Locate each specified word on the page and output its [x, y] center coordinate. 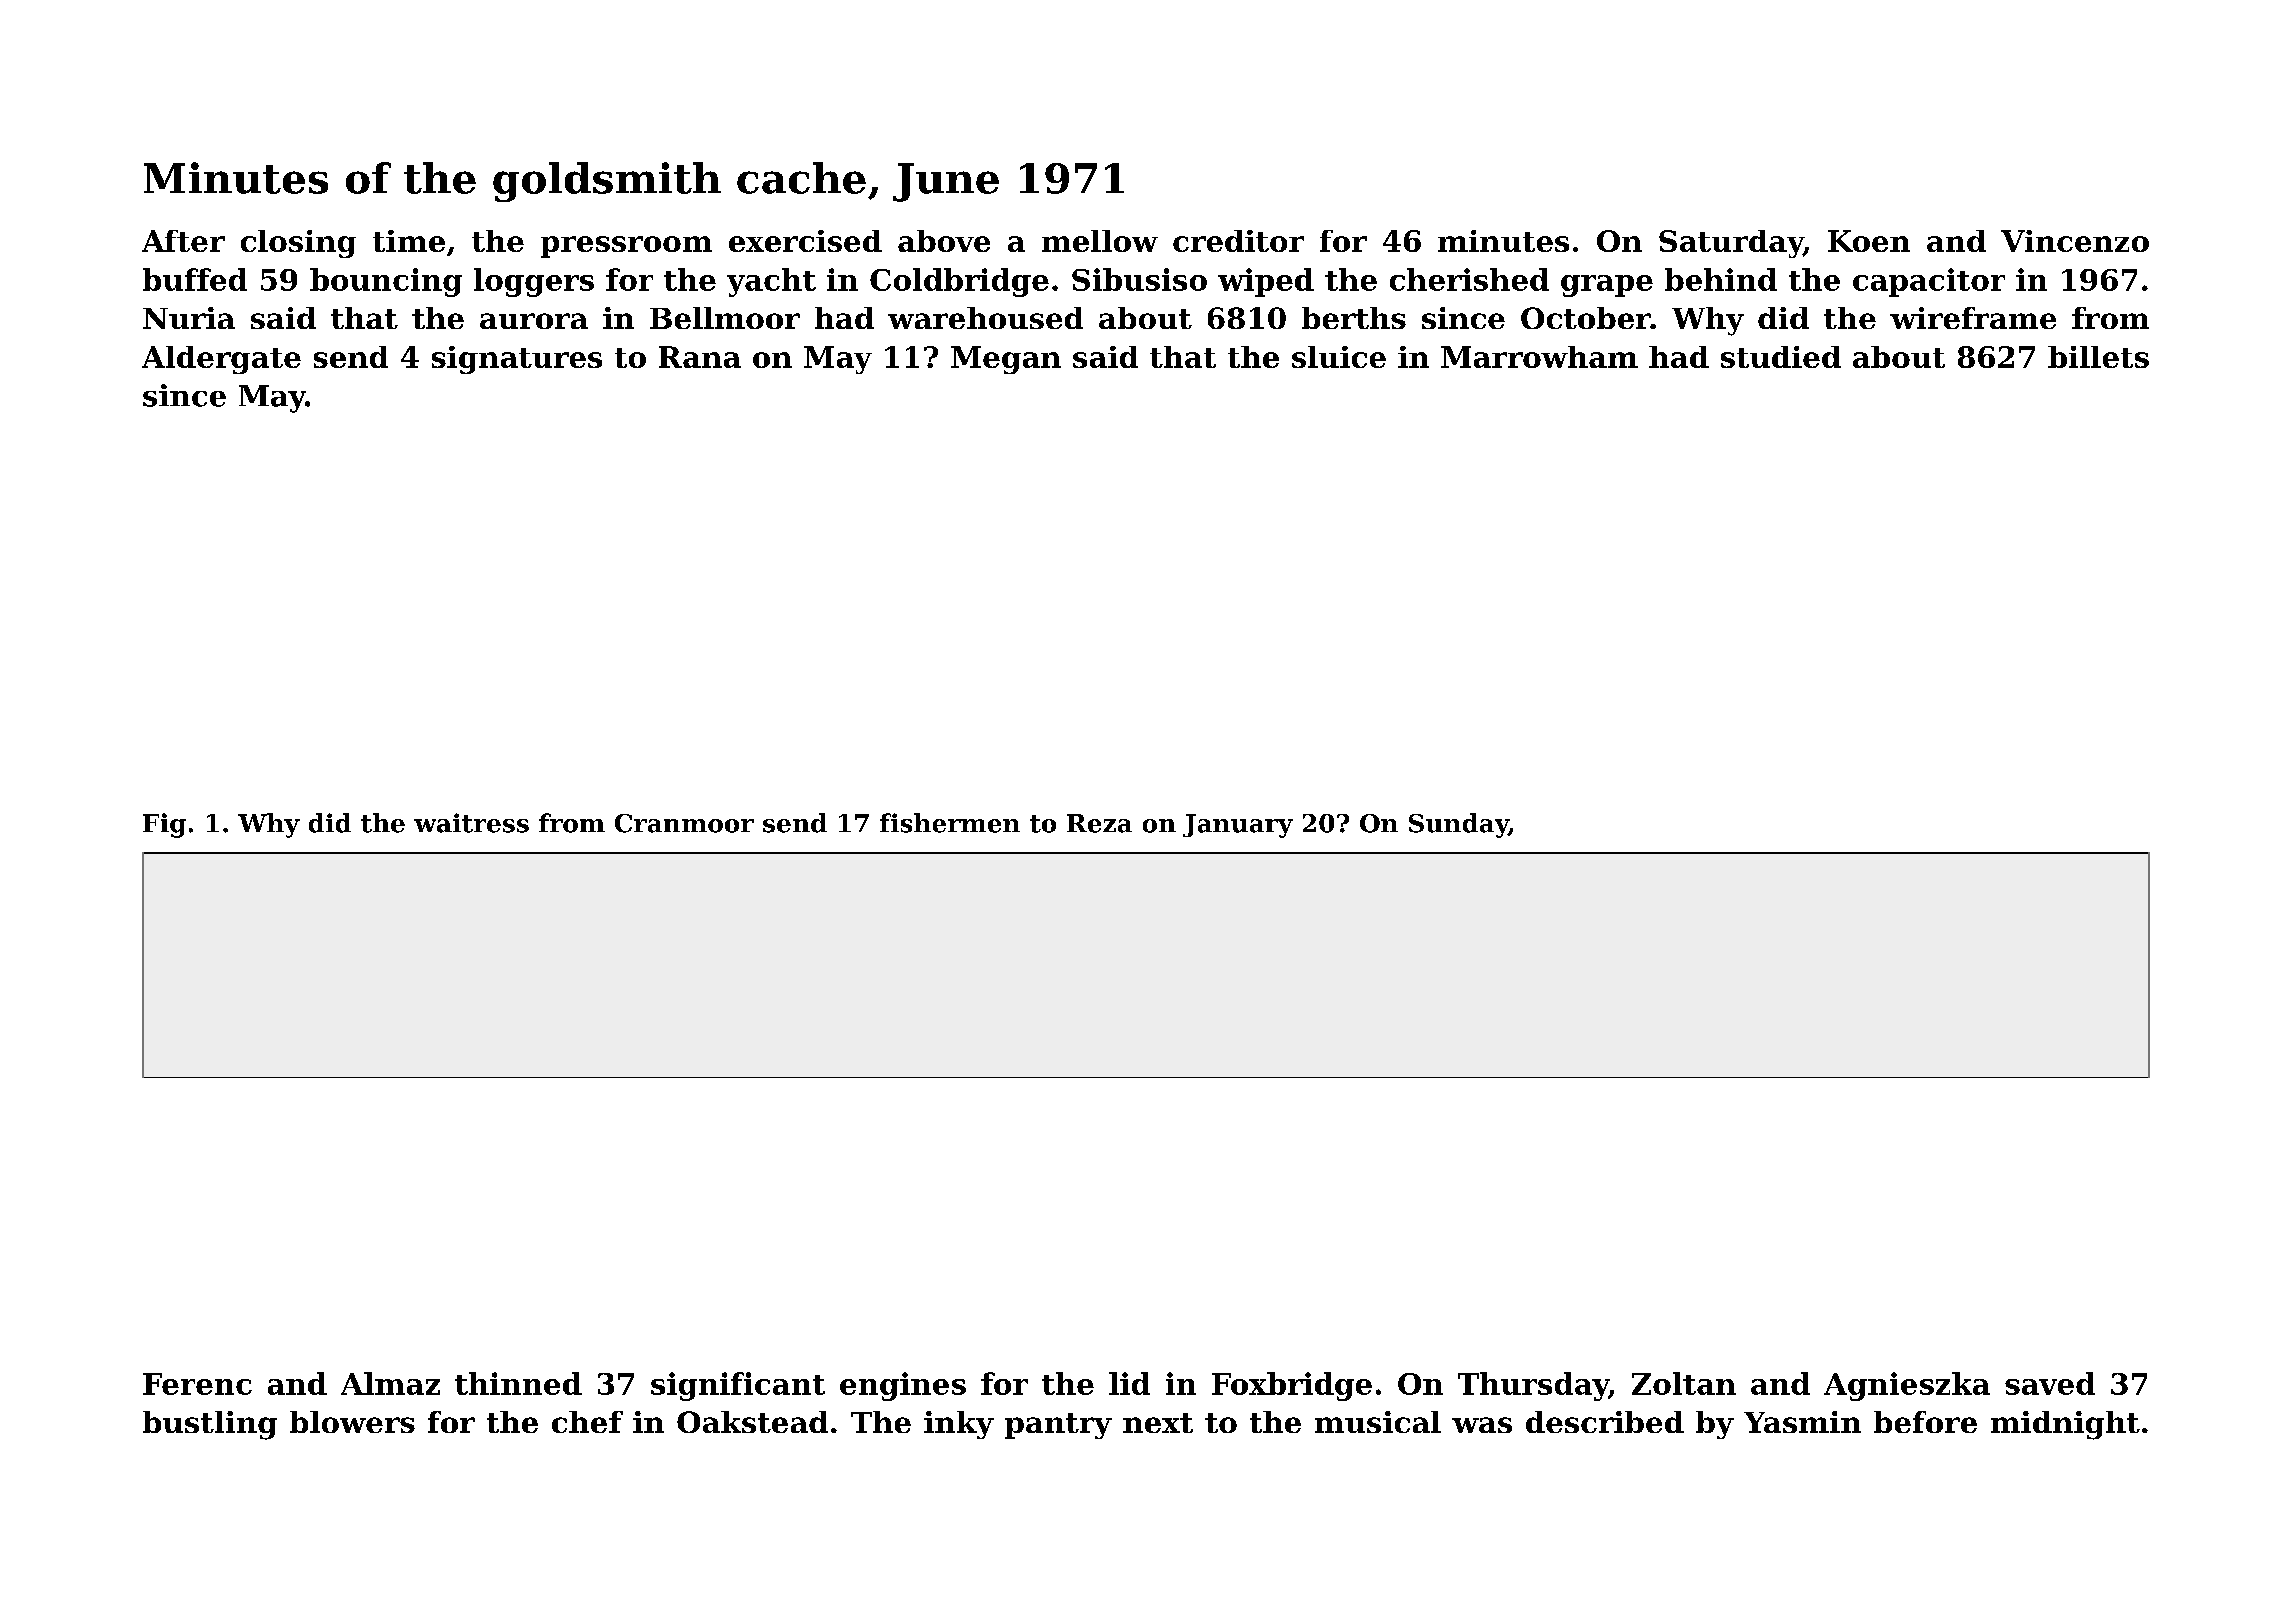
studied [1781, 357]
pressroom [626, 247]
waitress [471, 823]
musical [1378, 1422]
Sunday [1459, 825]
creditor [1238, 241]
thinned [518, 1383]
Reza [1099, 823]
